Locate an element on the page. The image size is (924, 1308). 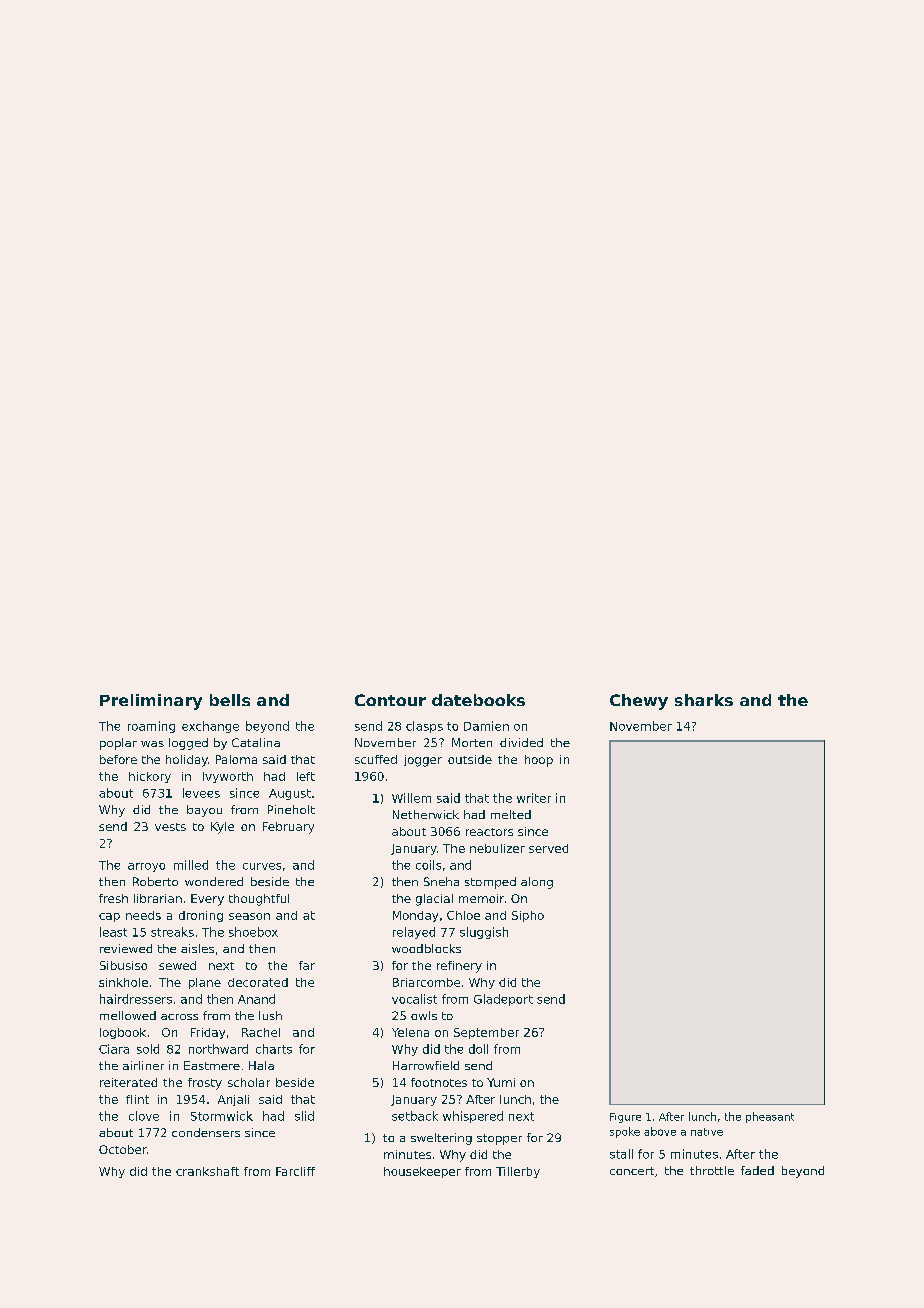
Stormwick is located at coordinates (222, 1116).
